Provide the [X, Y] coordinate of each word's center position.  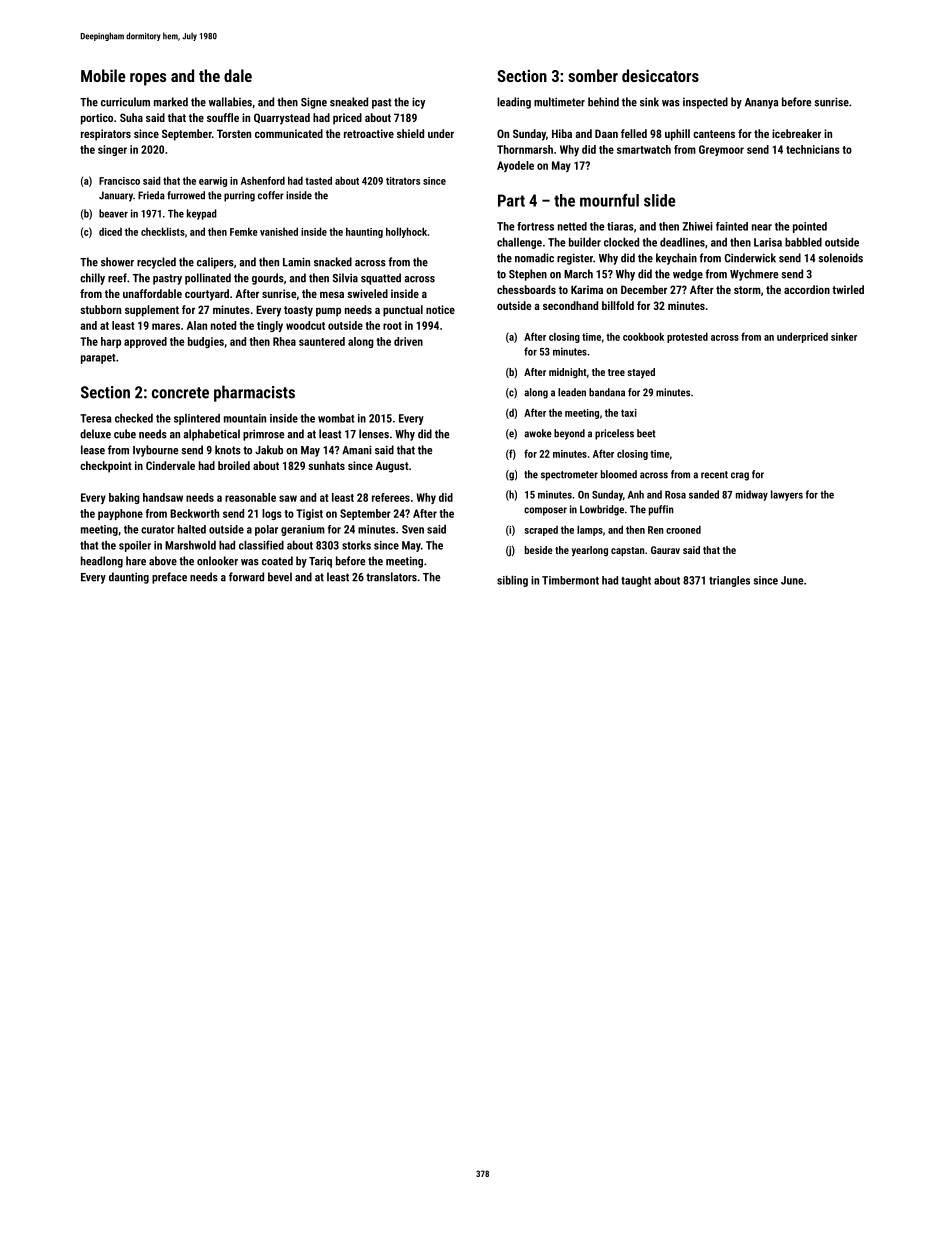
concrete [180, 393]
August [392, 467]
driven [408, 341]
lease [93, 450]
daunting [129, 578]
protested [687, 337]
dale [238, 75]
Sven [413, 529]
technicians [813, 149]
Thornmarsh [525, 149]
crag [740, 476]
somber [593, 75]
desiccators [660, 75]
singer [112, 150]
